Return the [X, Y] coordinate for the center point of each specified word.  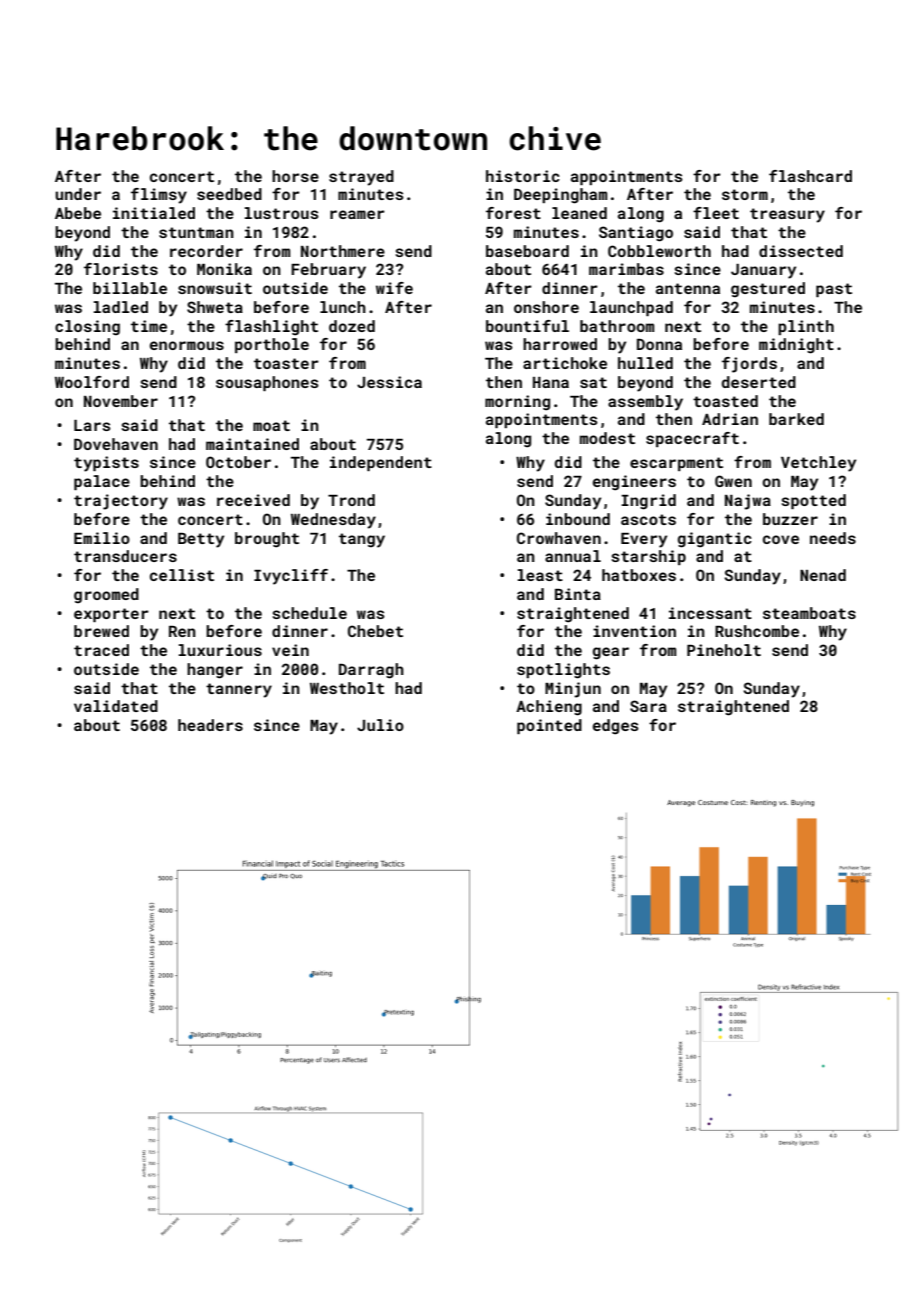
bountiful [527, 326]
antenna [688, 288]
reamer [357, 214]
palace [102, 482]
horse [295, 176]
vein [290, 650]
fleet [716, 213]
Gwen [733, 481]
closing [87, 328]
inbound [578, 519]
